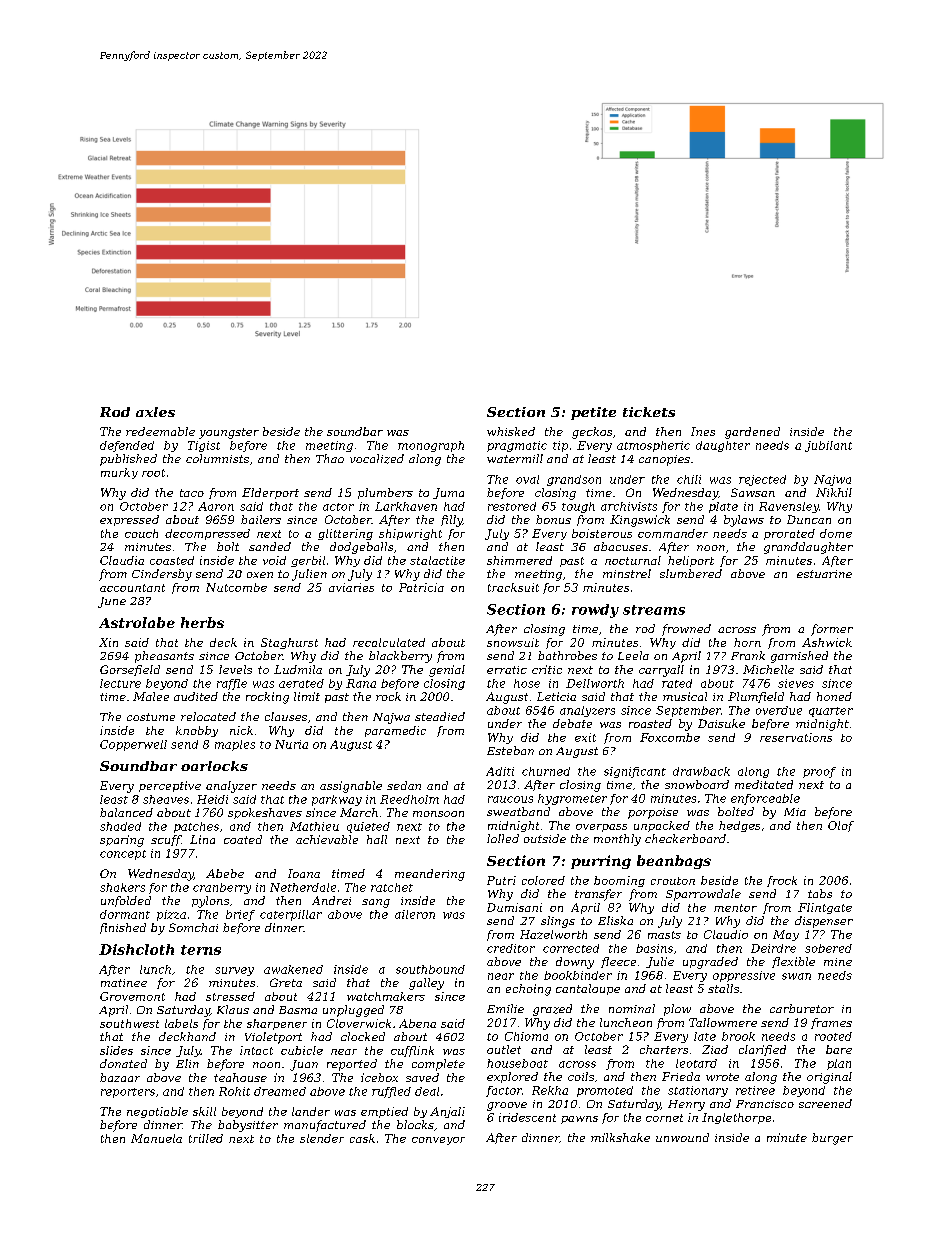 This page has width=952, height=1233. I want to click on critic, so click(547, 669).
